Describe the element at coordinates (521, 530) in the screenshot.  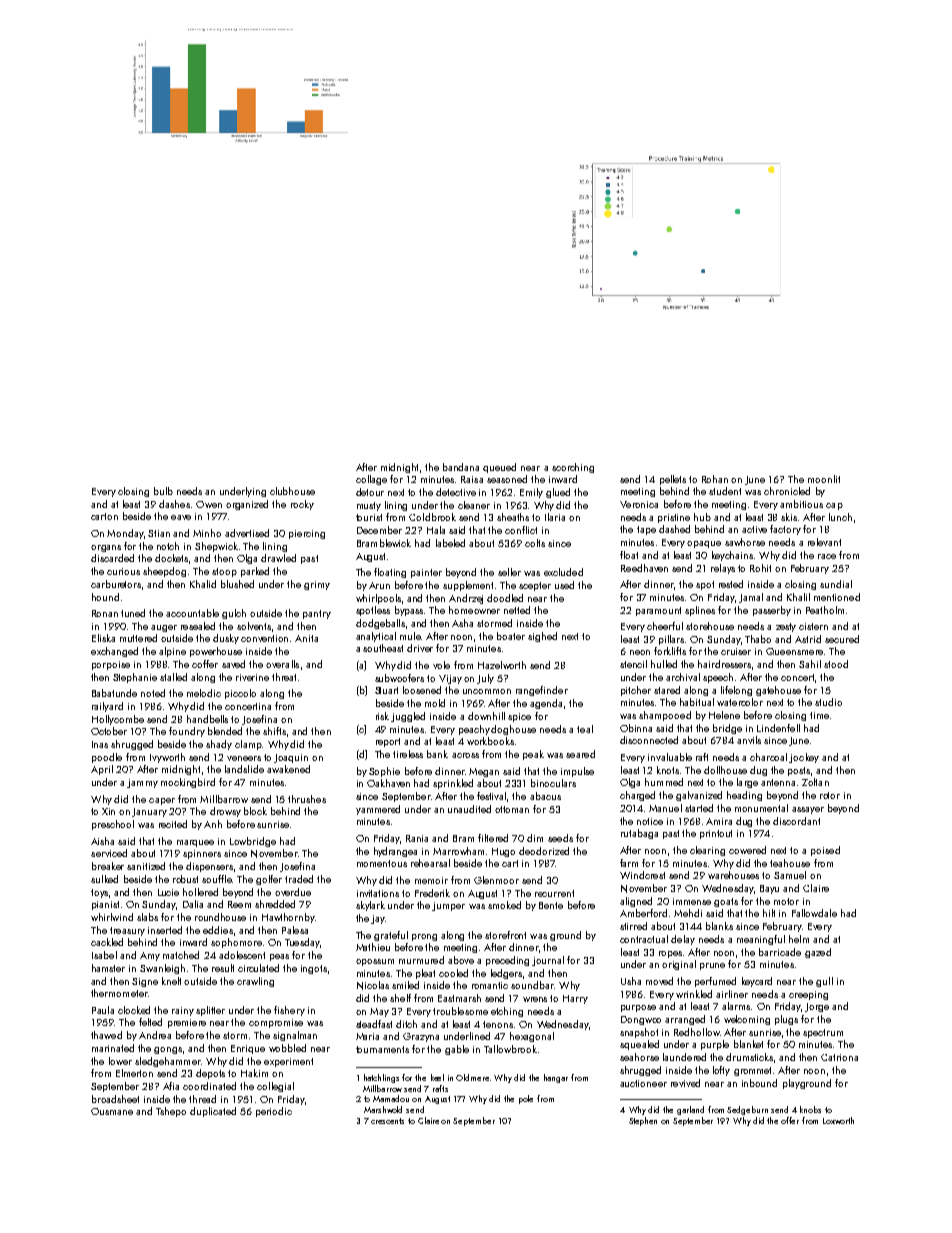
I see `conflict` at that location.
